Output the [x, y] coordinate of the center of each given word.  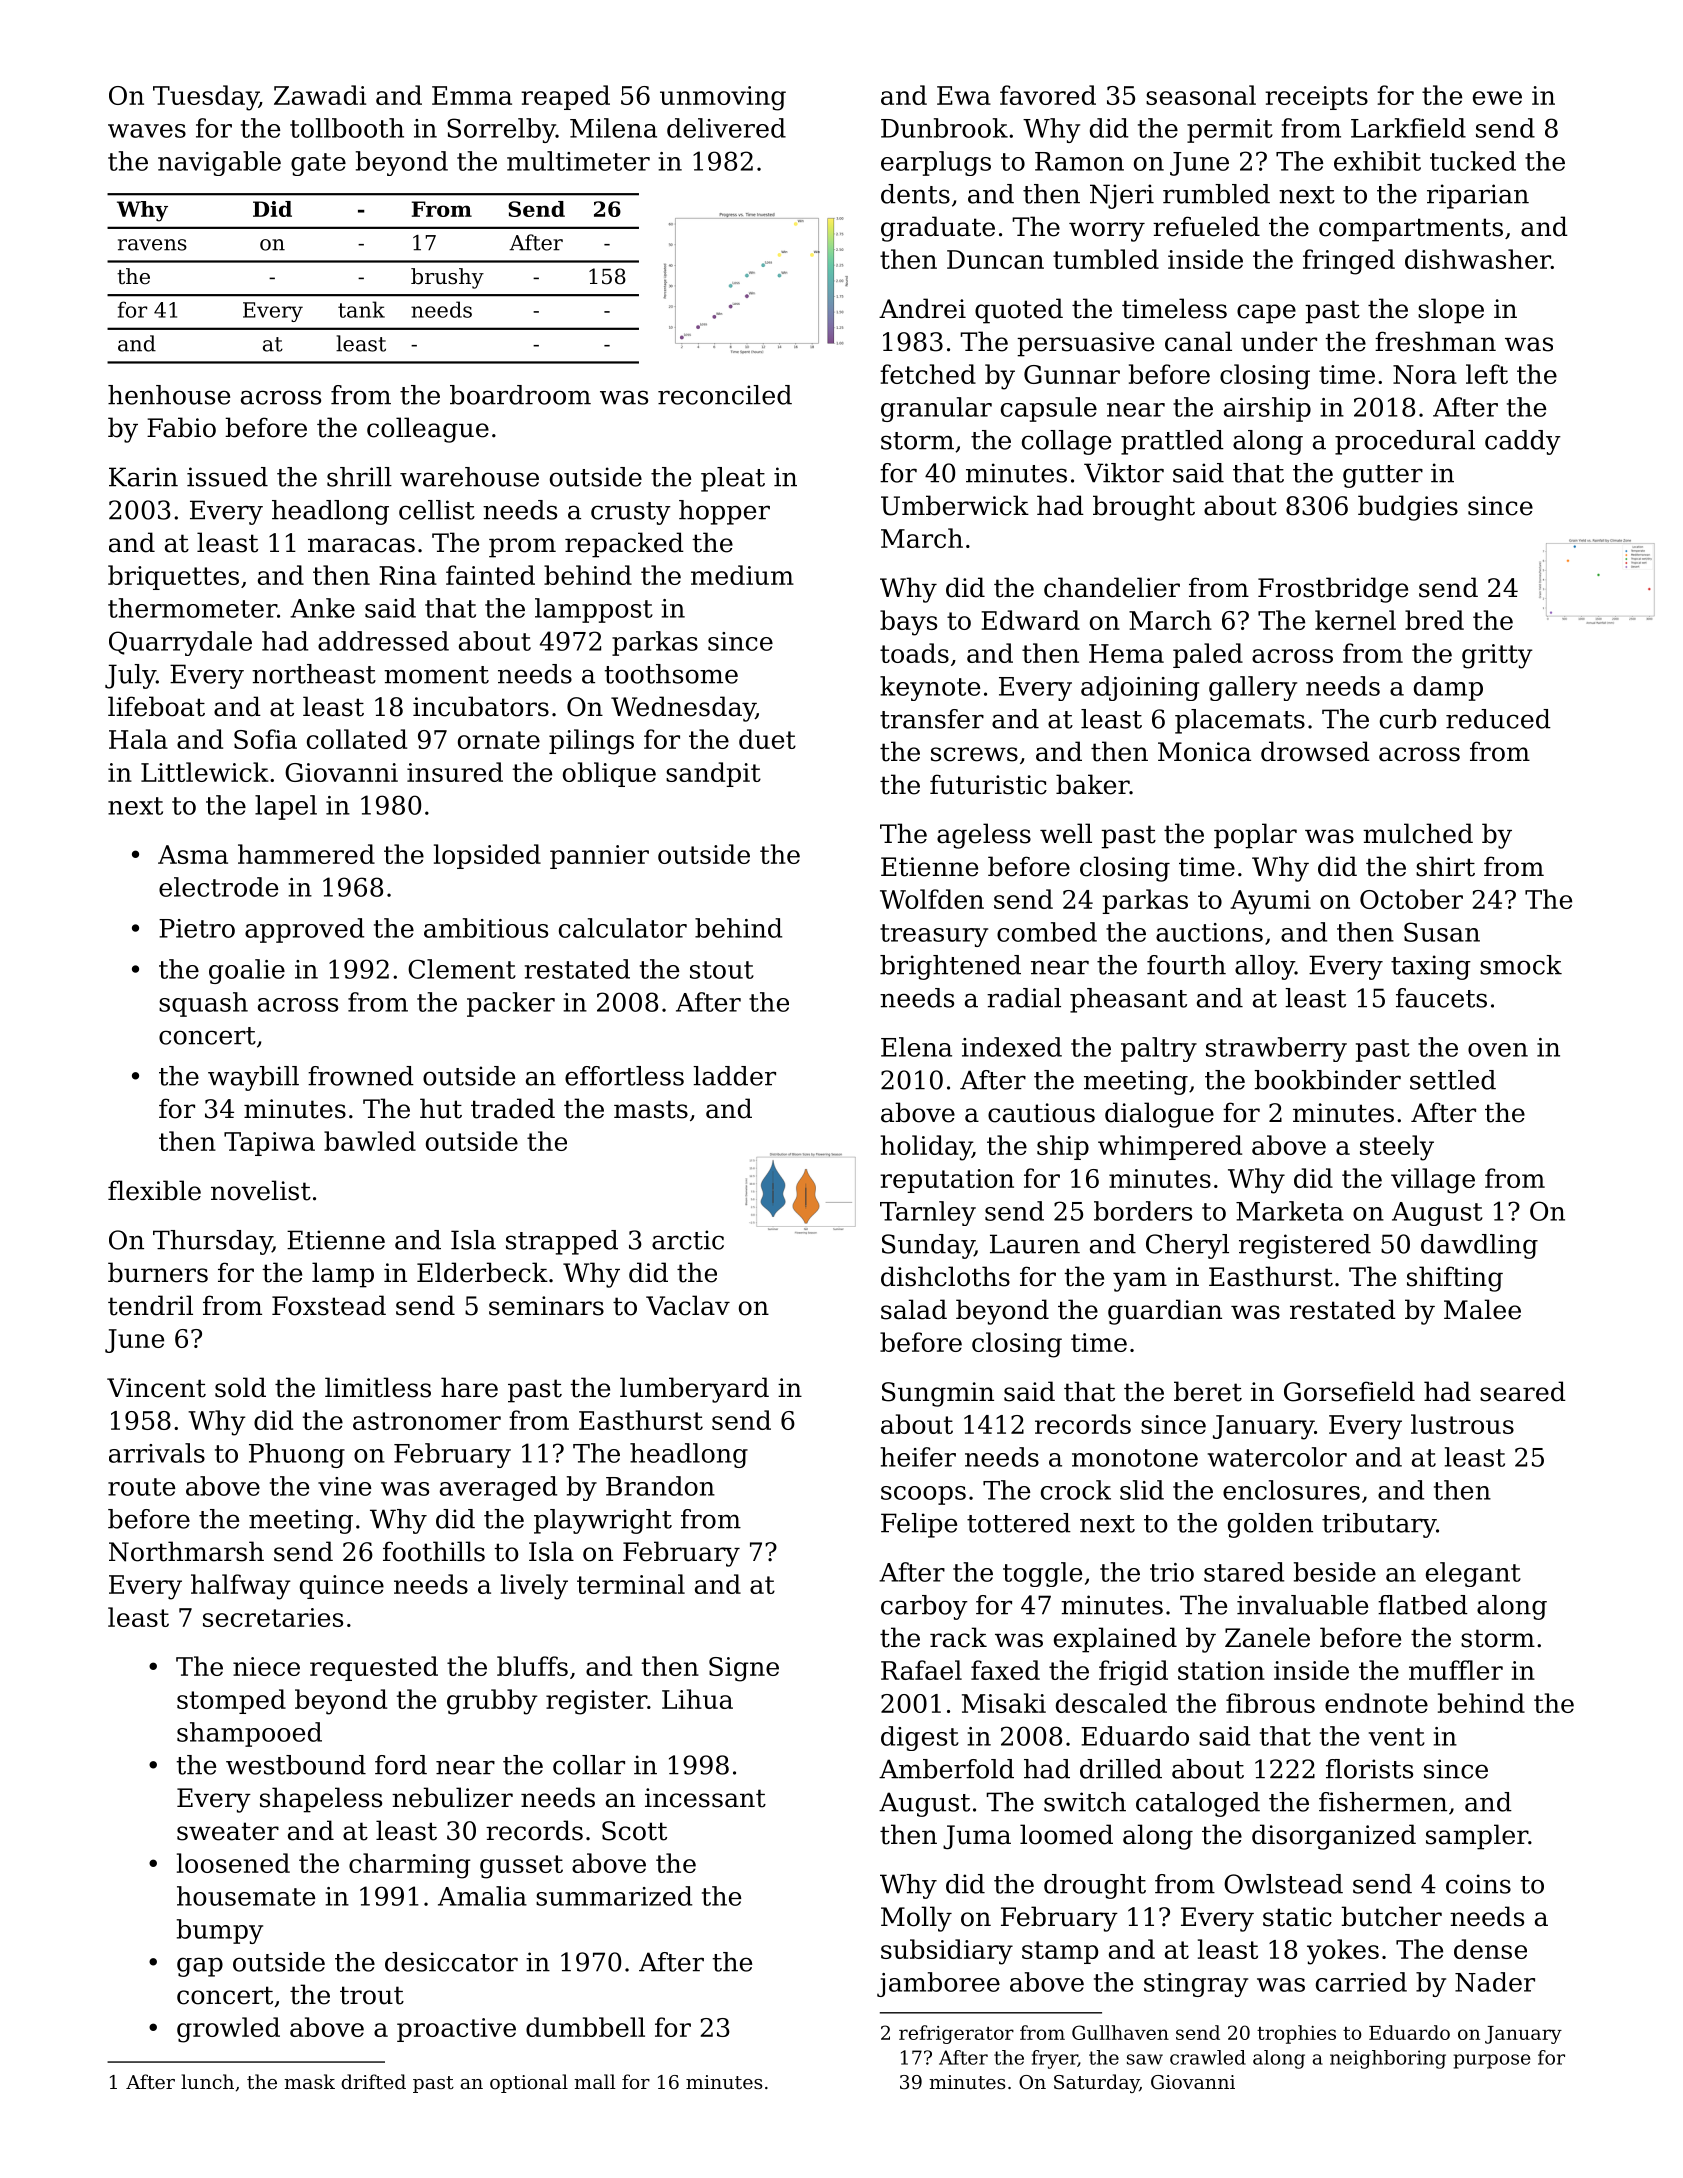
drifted [373, 2081]
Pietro [197, 928]
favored [1048, 95]
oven [1498, 1050]
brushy [447, 278]
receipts [1316, 98]
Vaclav [688, 1305]
